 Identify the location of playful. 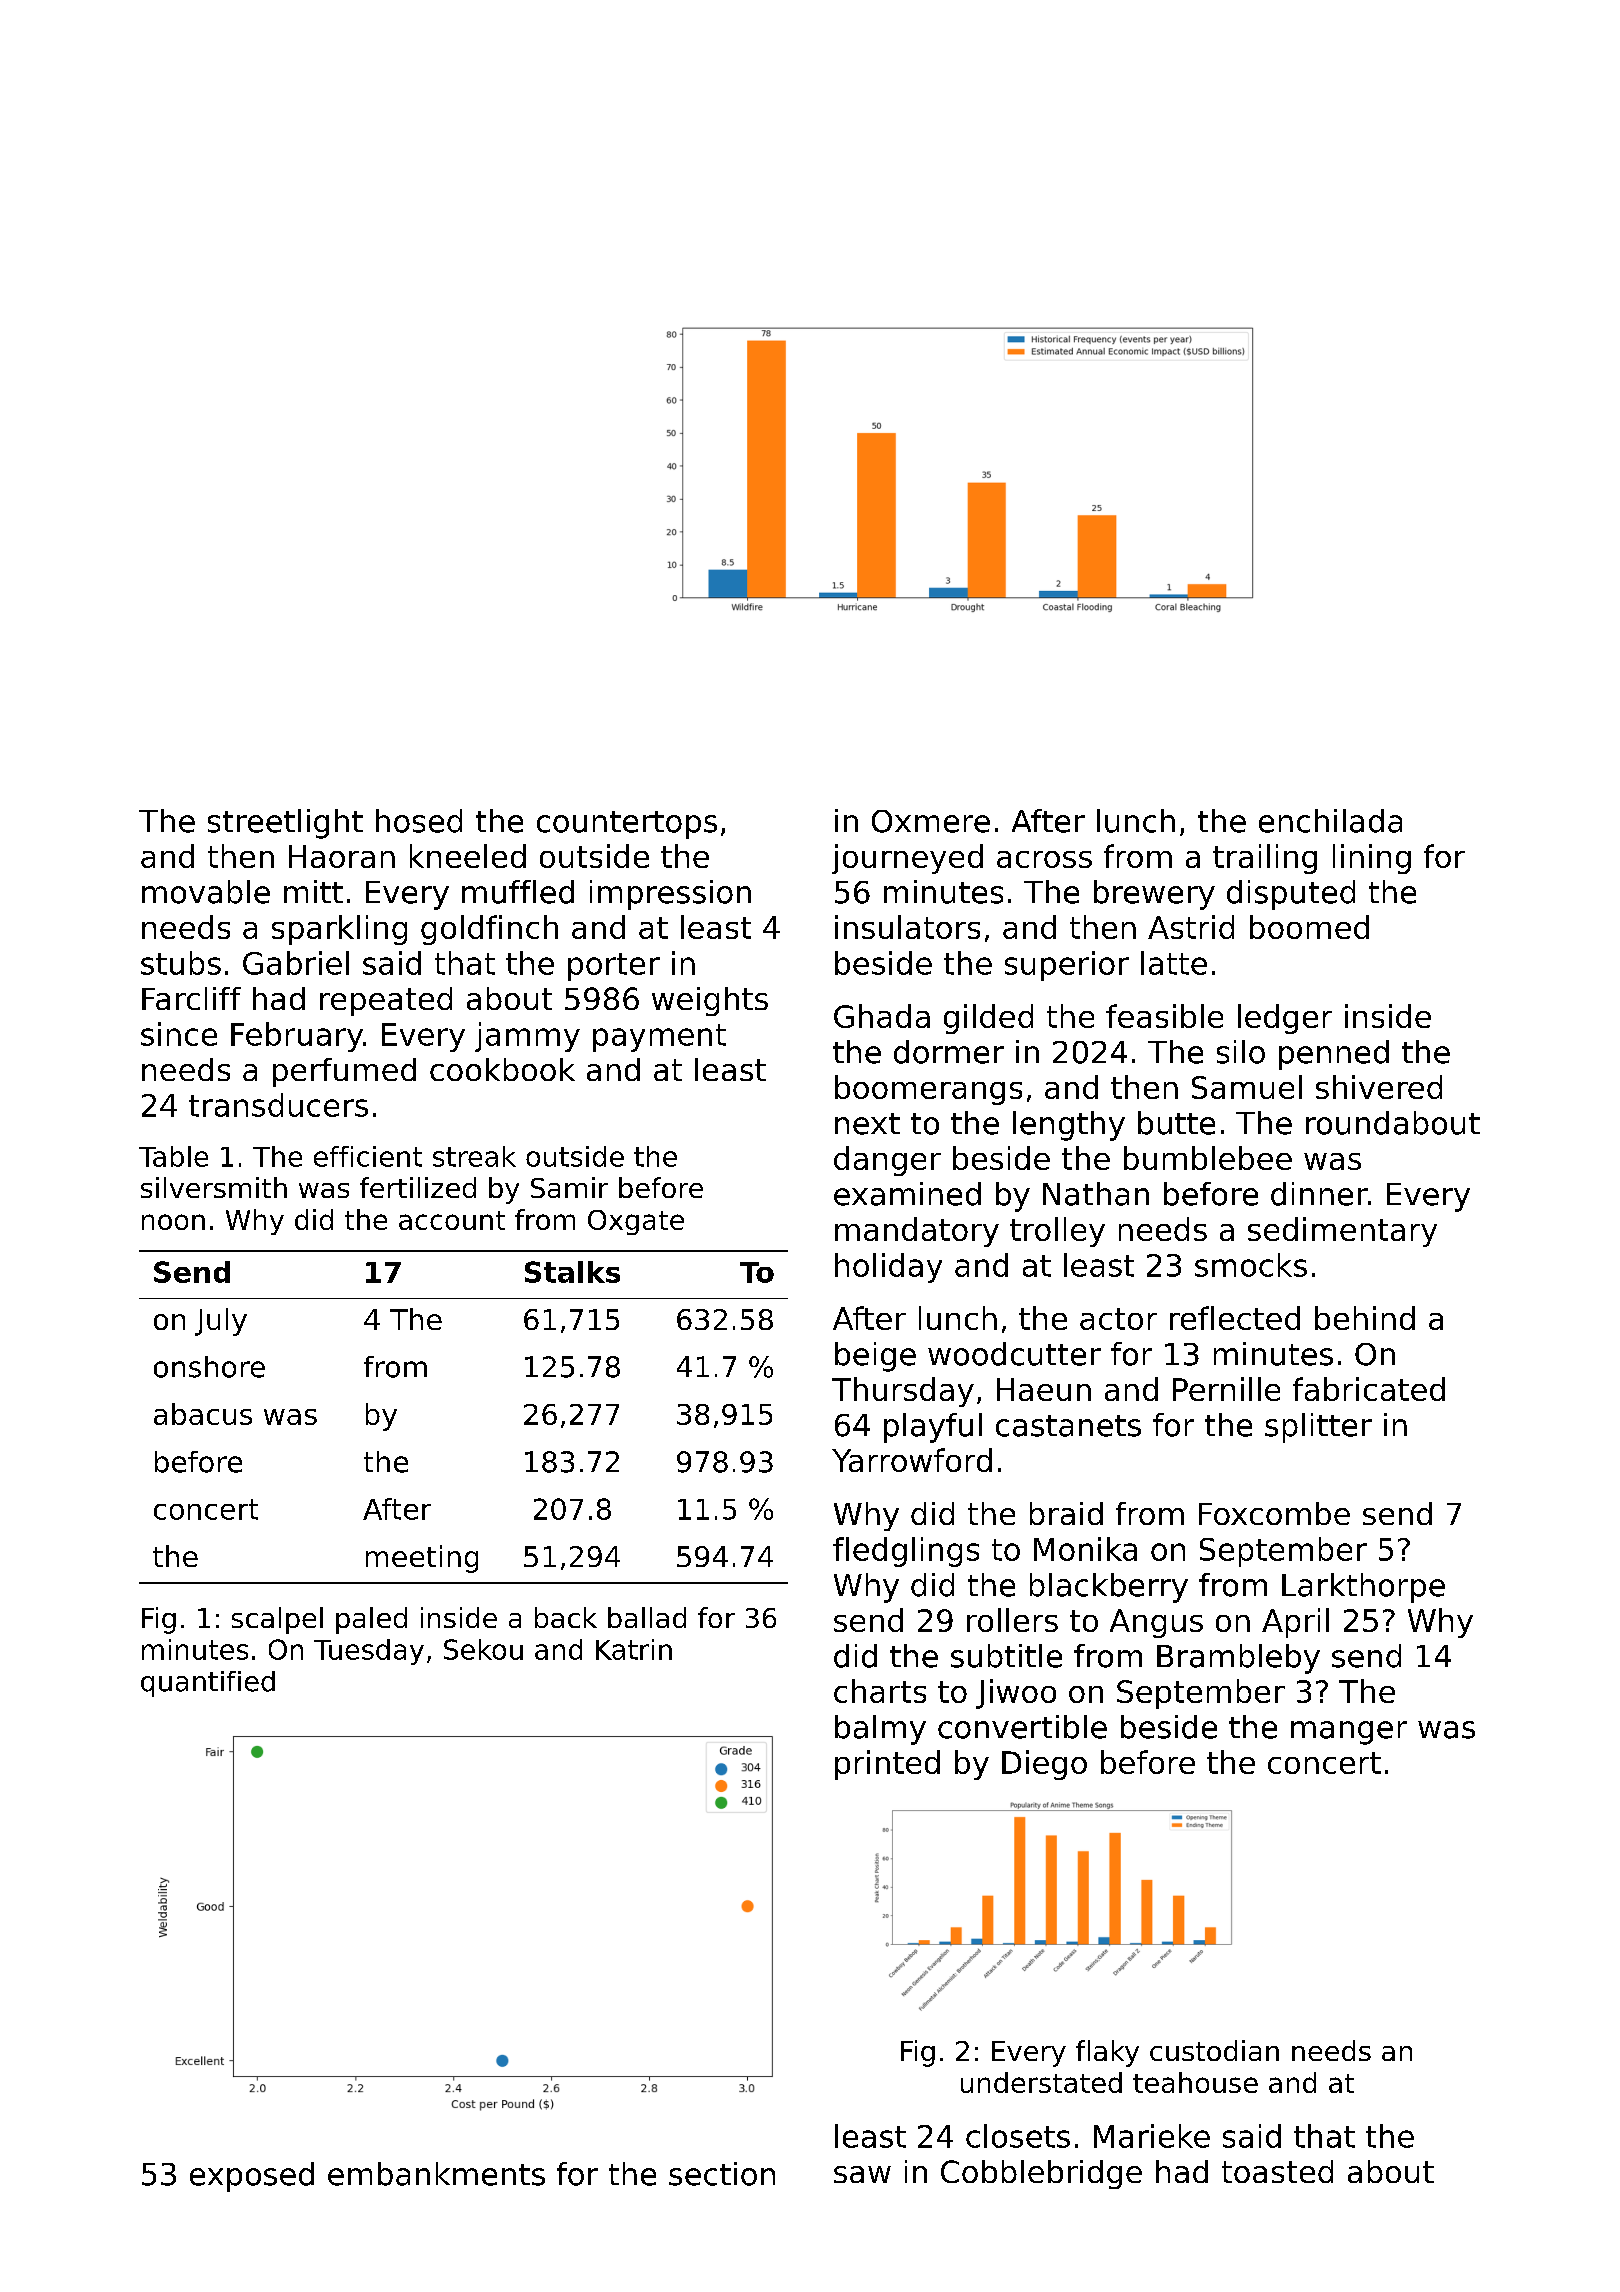
(933, 1428).
